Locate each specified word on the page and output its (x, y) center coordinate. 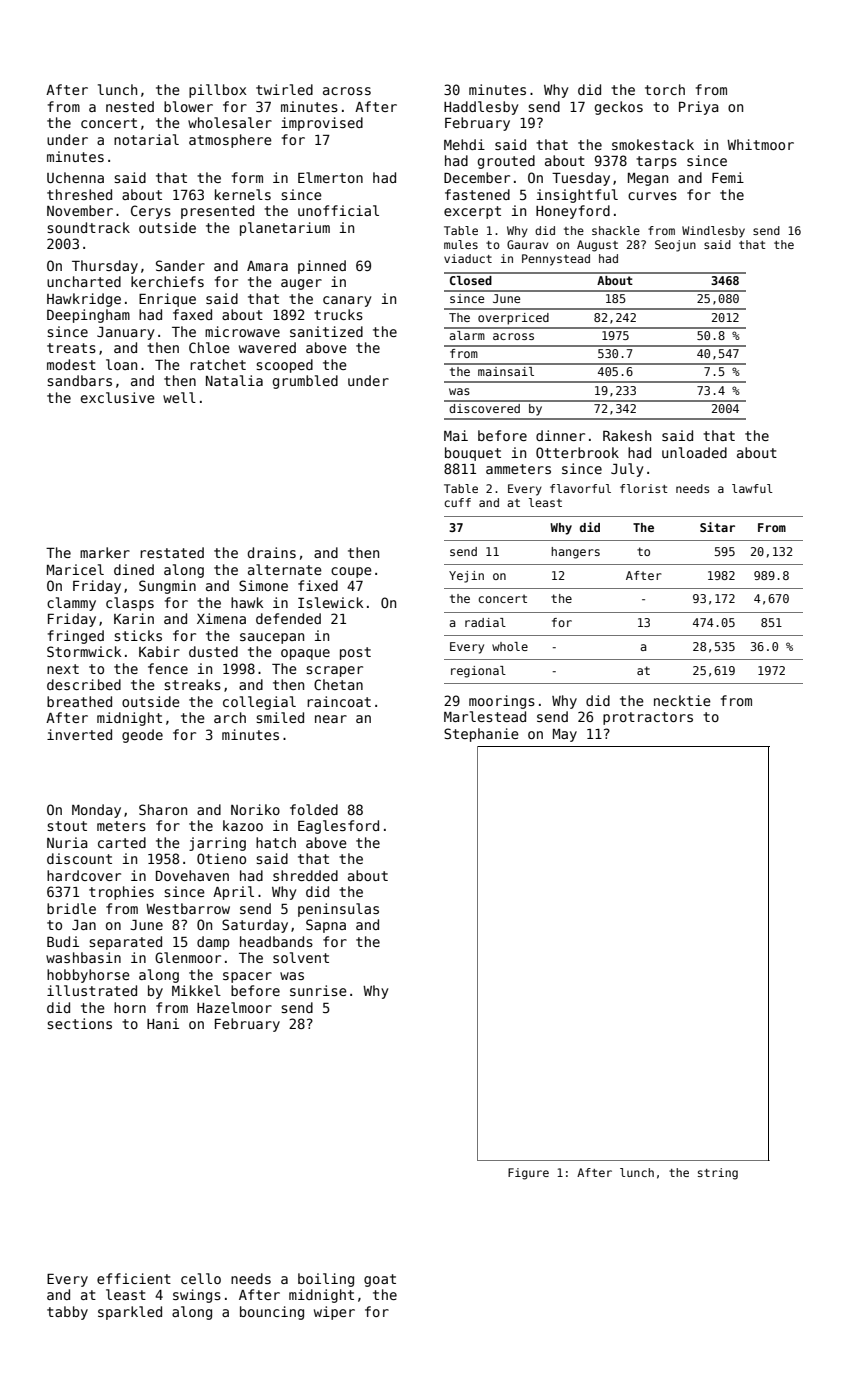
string (718, 1174)
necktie (682, 700)
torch (665, 89)
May (565, 735)
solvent (301, 957)
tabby (67, 1313)
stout (67, 826)
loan (121, 364)
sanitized (326, 331)
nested (130, 106)
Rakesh (627, 435)
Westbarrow (188, 908)
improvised (322, 124)
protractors (648, 718)
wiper (334, 1313)
